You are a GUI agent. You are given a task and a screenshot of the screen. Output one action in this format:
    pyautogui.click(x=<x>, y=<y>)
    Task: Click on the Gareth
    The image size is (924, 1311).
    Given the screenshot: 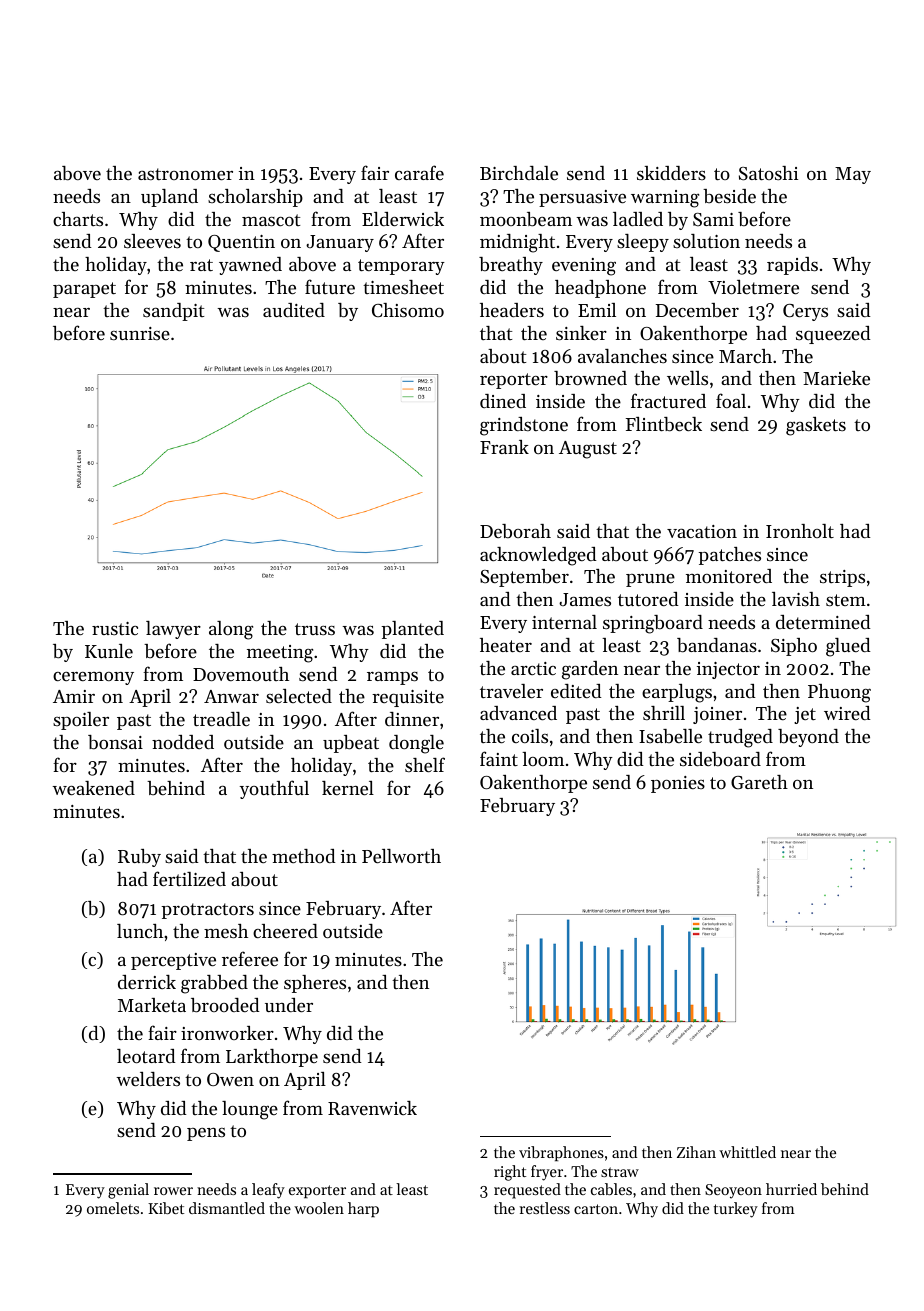 What is the action you would take?
    pyautogui.click(x=759, y=782)
